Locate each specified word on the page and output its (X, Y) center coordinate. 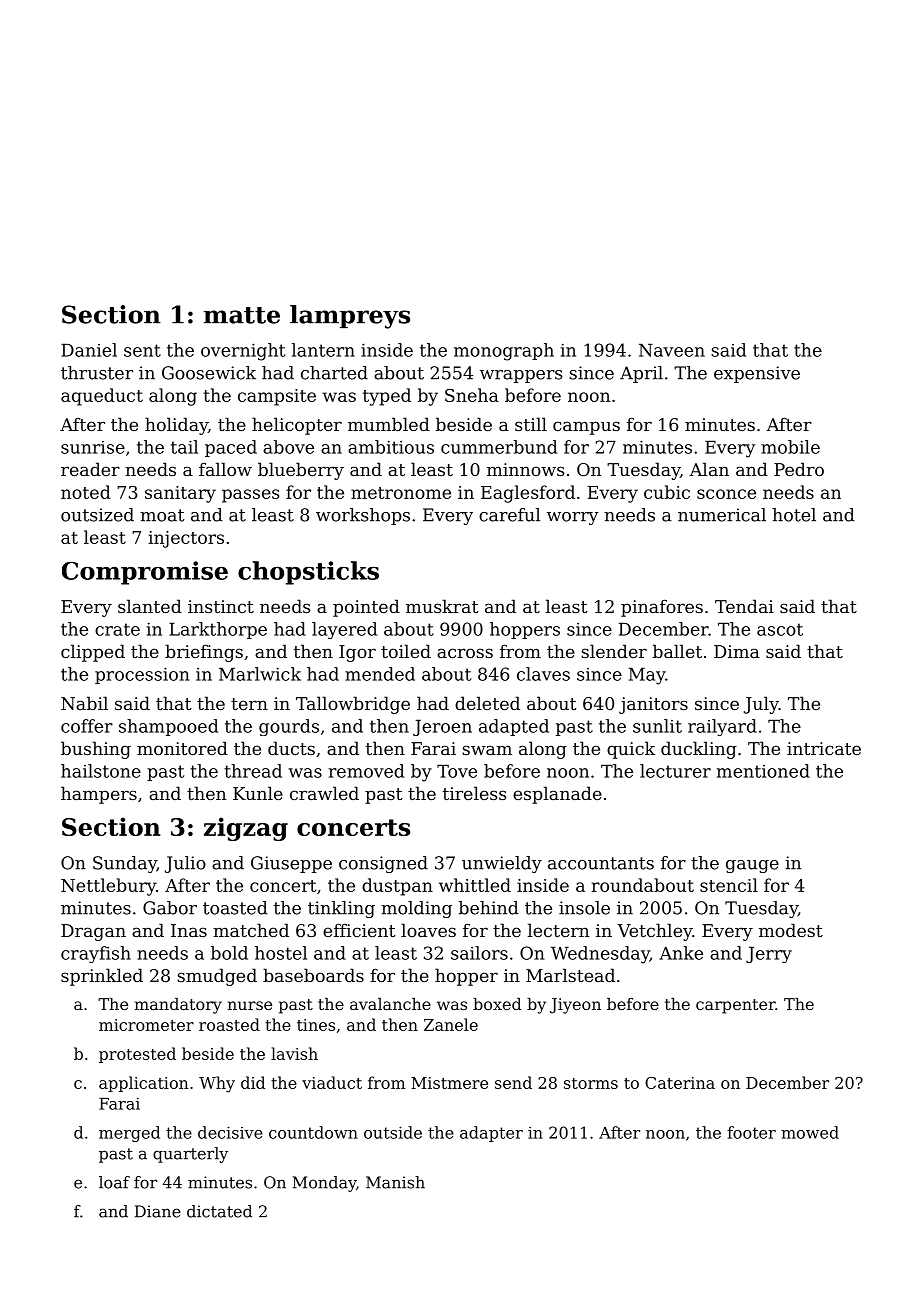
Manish (395, 1182)
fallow (225, 469)
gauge (752, 866)
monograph (504, 352)
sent (142, 350)
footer (751, 1132)
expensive (757, 374)
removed (366, 771)
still (531, 424)
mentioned (763, 771)
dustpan (397, 887)
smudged (217, 977)
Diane (158, 1211)
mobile (790, 447)
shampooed (168, 727)
